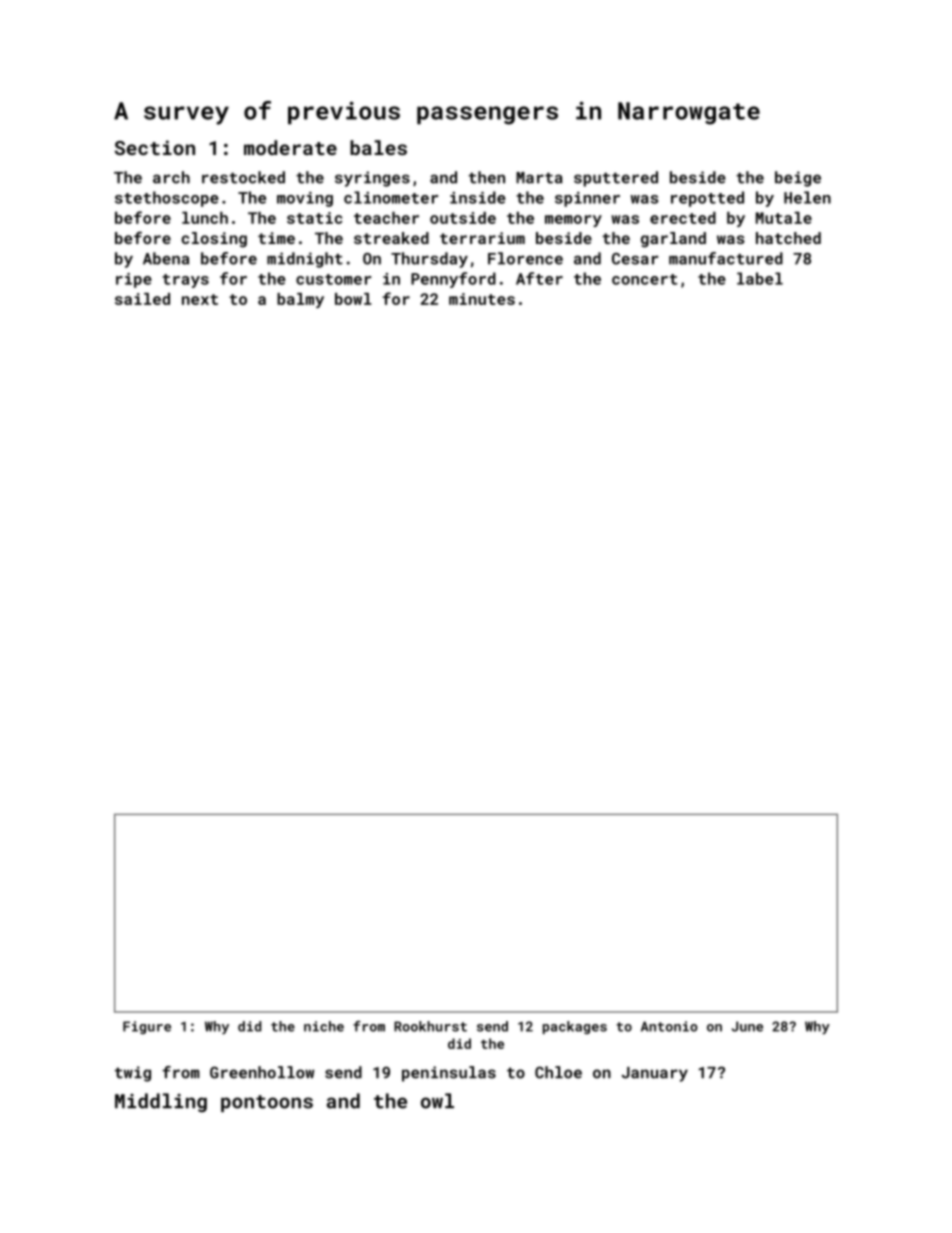  What do you see at coordinates (147, 1027) in the document?
I see `Figure` at bounding box center [147, 1027].
